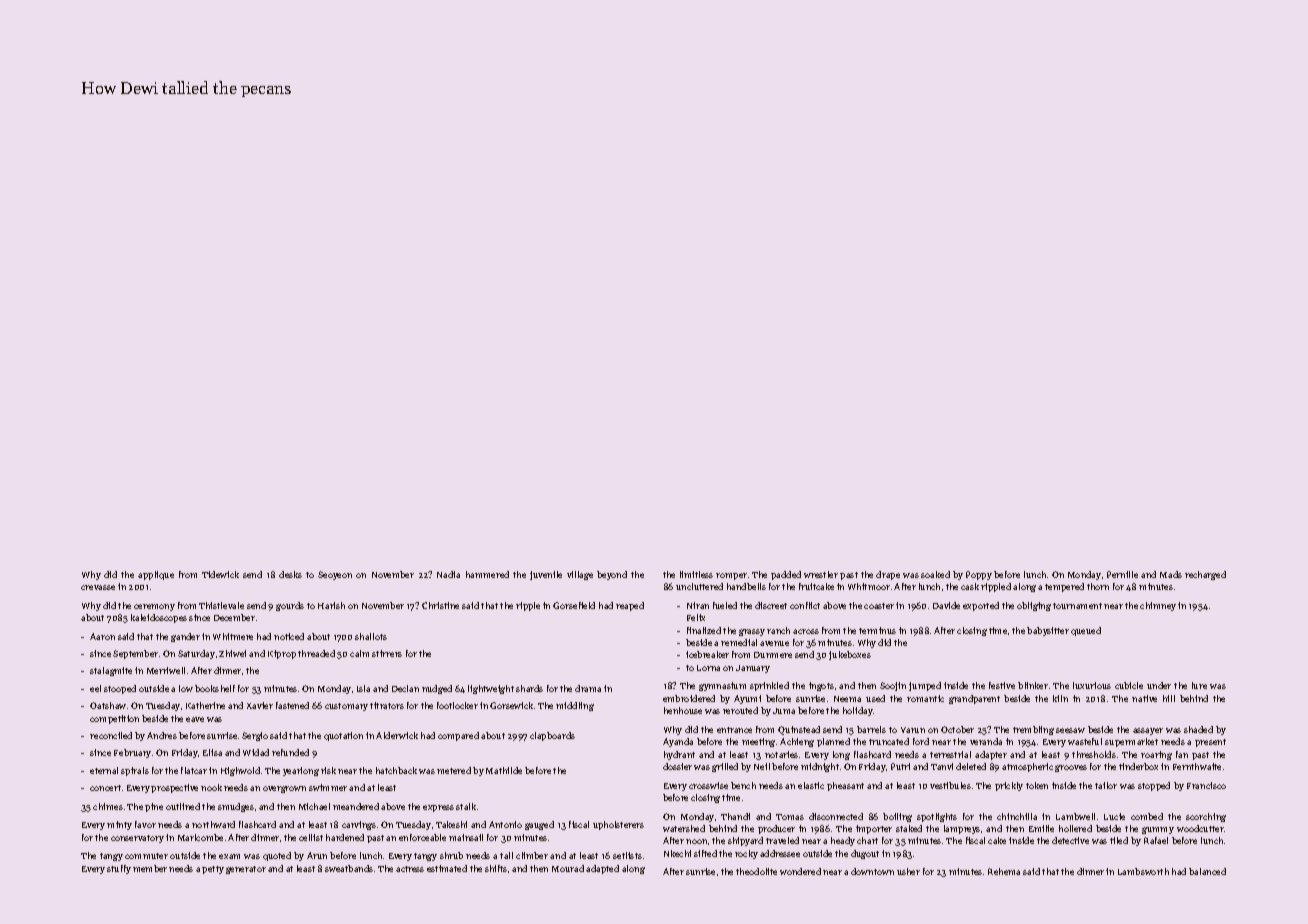 The width and height of the screenshot is (1308, 924). Describe the element at coordinates (1048, 631) in the screenshot. I see `babysitter` at that location.
